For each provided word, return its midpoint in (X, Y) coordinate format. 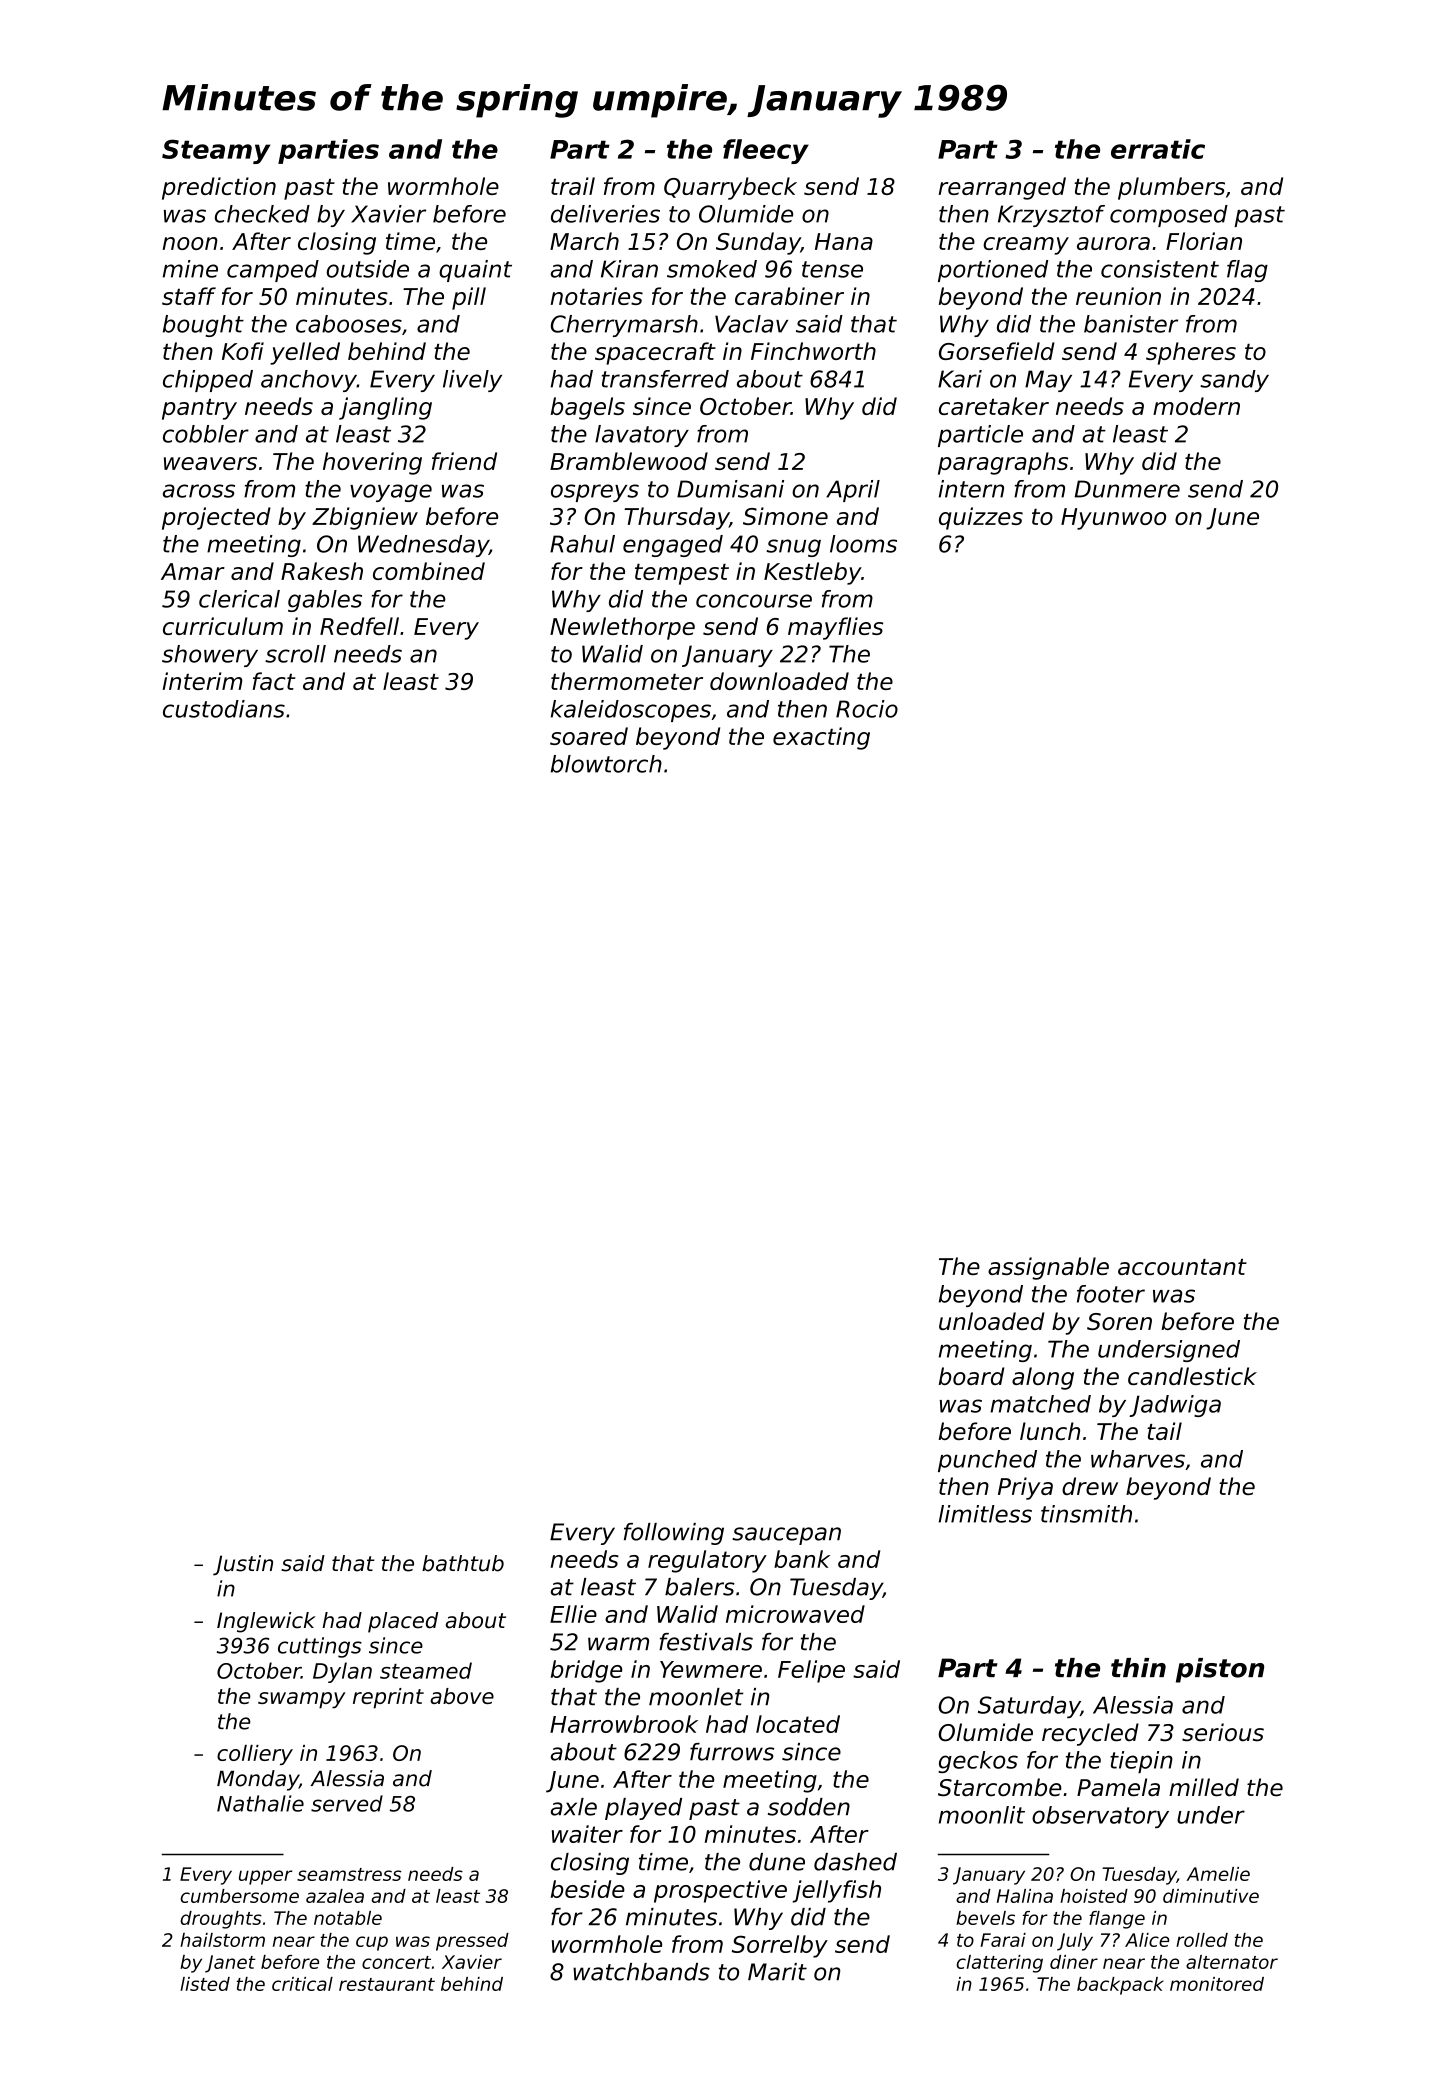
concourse (754, 601)
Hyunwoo (1113, 519)
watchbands (641, 1972)
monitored (1217, 1984)
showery (210, 656)
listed (205, 1984)
